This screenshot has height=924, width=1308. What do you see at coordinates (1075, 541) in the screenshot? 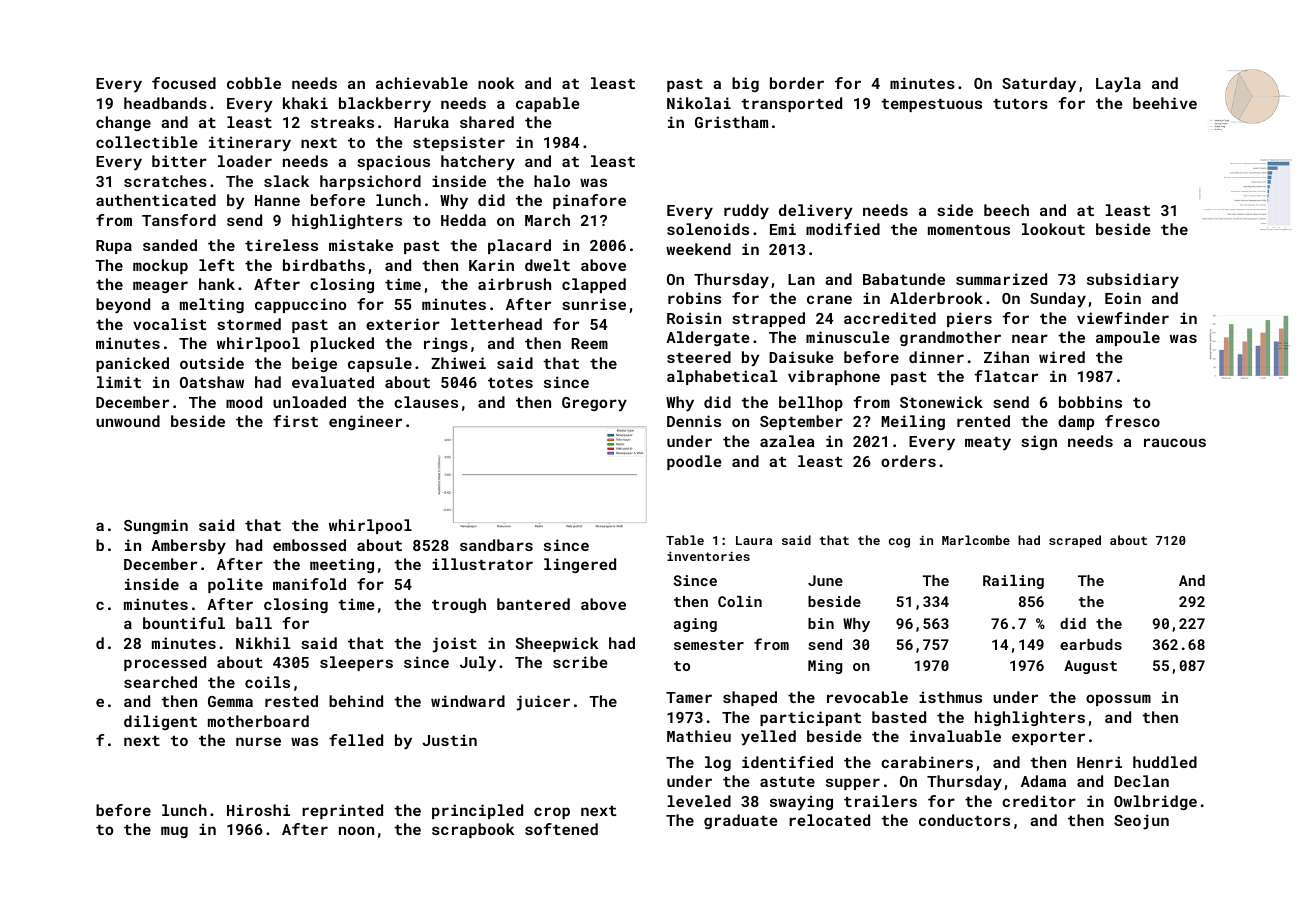
I see `scraped` at bounding box center [1075, 541].
